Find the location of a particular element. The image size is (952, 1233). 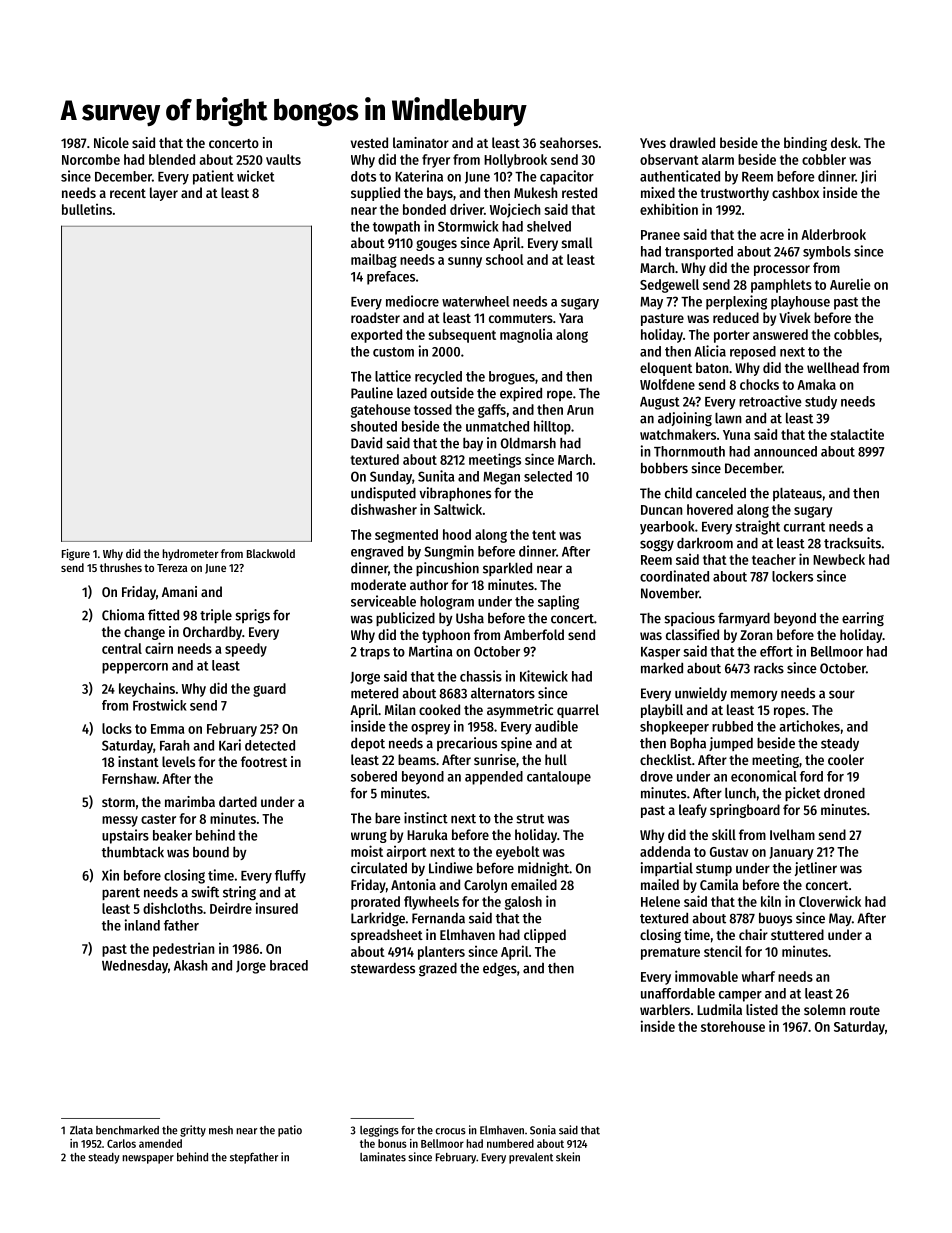

observant is located at coordinates (669, 159).
